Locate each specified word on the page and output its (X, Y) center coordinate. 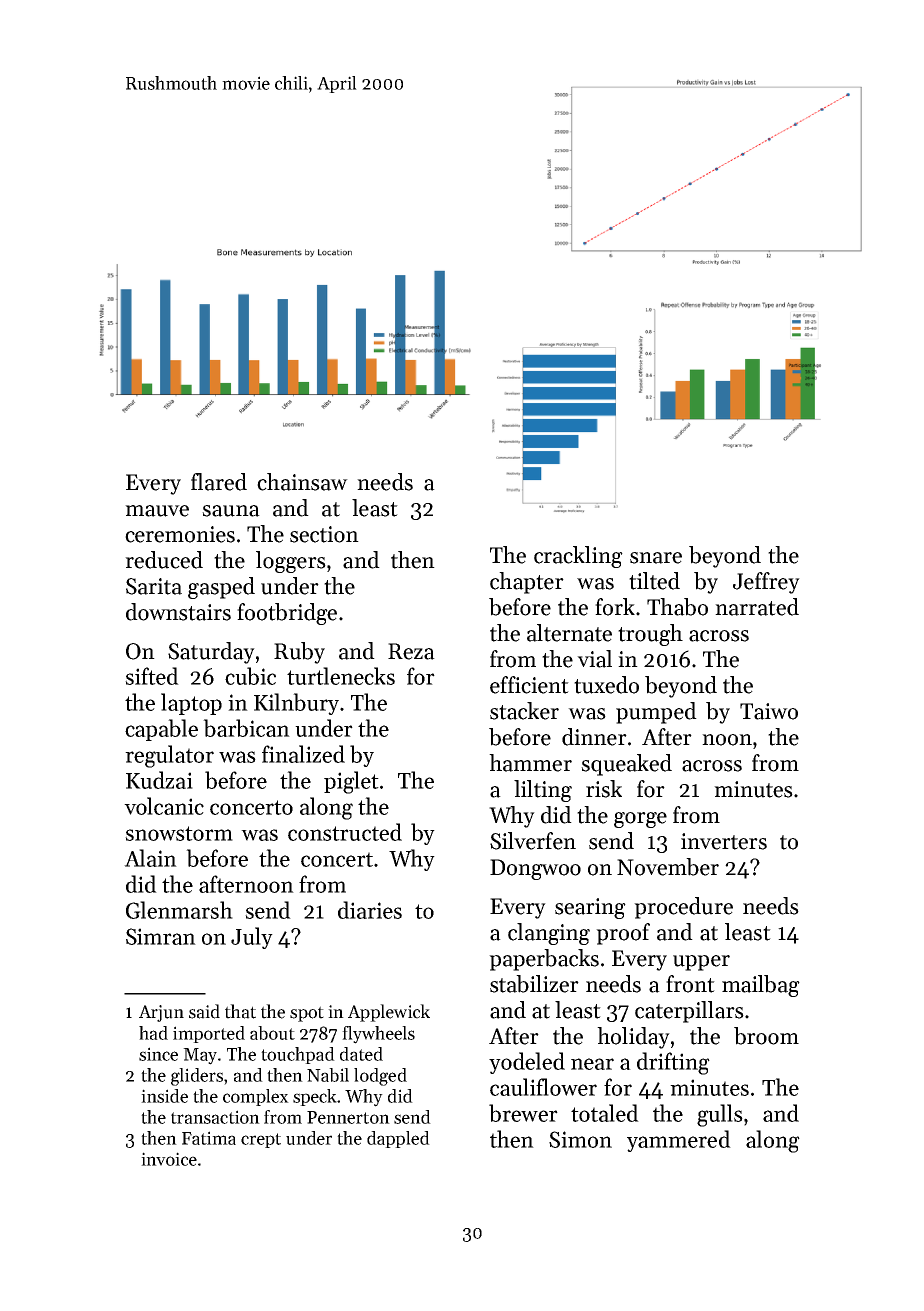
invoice (169, 1159)
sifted (152, 676)
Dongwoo (535, 869)
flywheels (378, 1035)
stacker (524, 711)
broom (766, 1036)
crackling (578, 557)
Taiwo (769, 711)
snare (656, 558)
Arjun (161, 1013)
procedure (683, 908)
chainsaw (302, 482)
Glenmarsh (179, 910)
